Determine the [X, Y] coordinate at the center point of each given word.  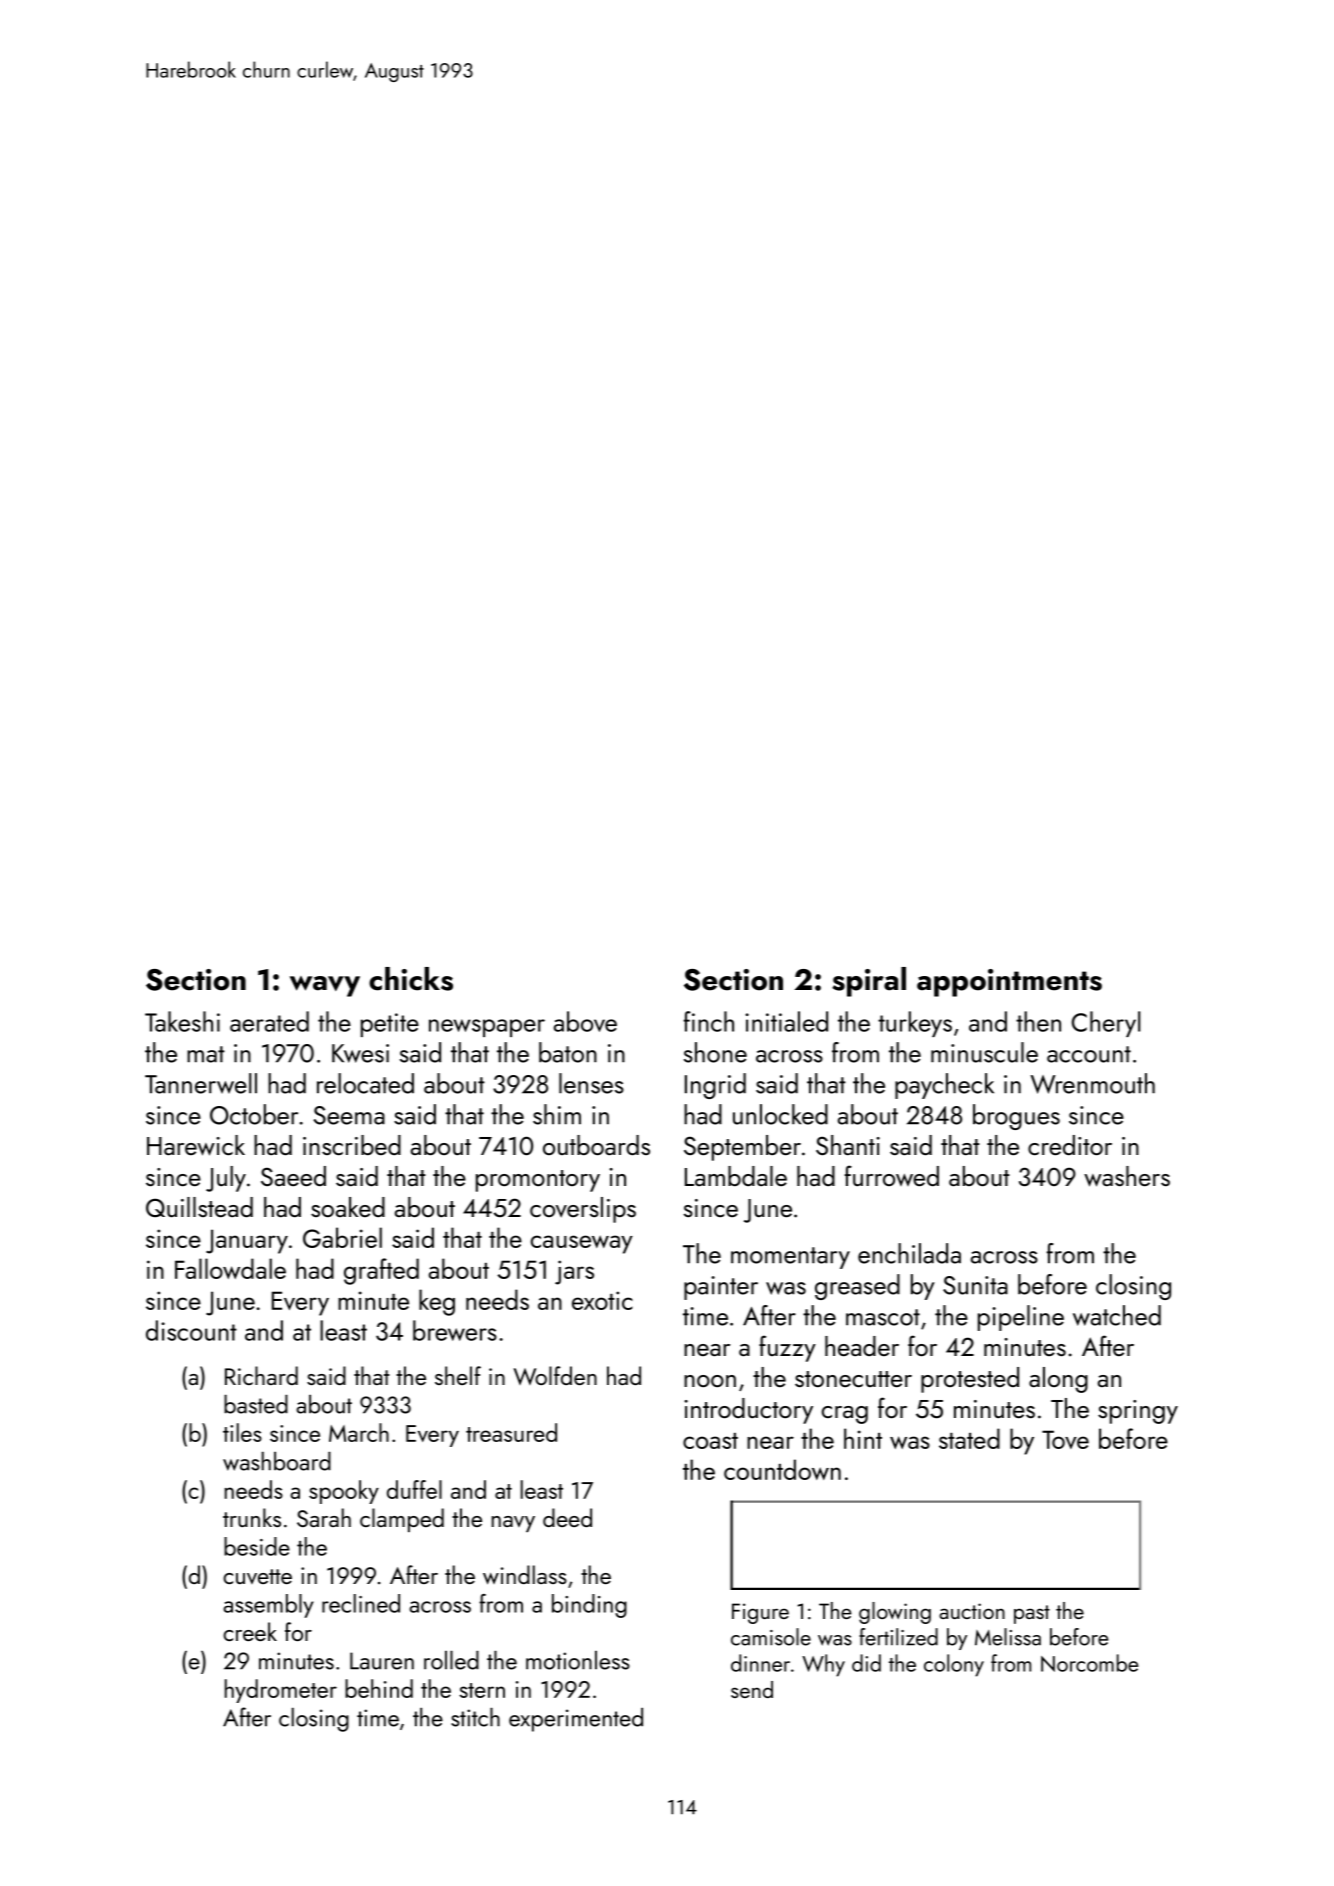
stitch [475, 1717]
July [226, 1179]
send [752, 1689]
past [1032, 1614]
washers [1127, 1176]
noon [710, 1381]
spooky [344, 1492]
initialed [786, 1021]
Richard [261, 1375]
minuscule [984, 1052]
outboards [596, 1145]
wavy [325, 986]
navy [513, 1524]
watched [1117, 1315]
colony [954, 1665]
